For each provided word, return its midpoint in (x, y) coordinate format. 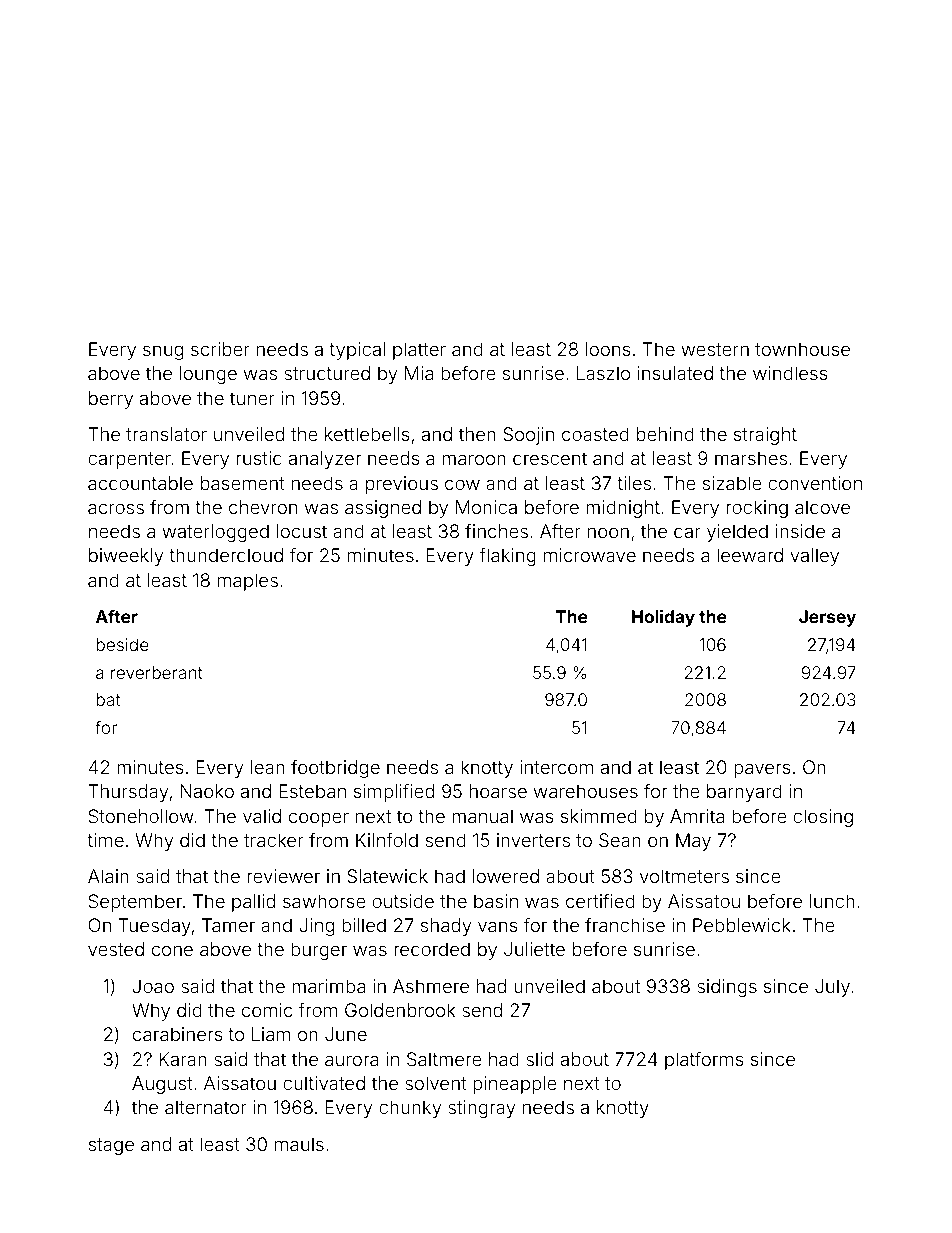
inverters (533, 840)
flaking (507, 557)
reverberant (157, 672)
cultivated (324, 1083)
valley (814, 557)
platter (419, 351)
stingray (481, 1109)
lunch (832, 901)
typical (357, 351)
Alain (108, 876)
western (715, 349)
